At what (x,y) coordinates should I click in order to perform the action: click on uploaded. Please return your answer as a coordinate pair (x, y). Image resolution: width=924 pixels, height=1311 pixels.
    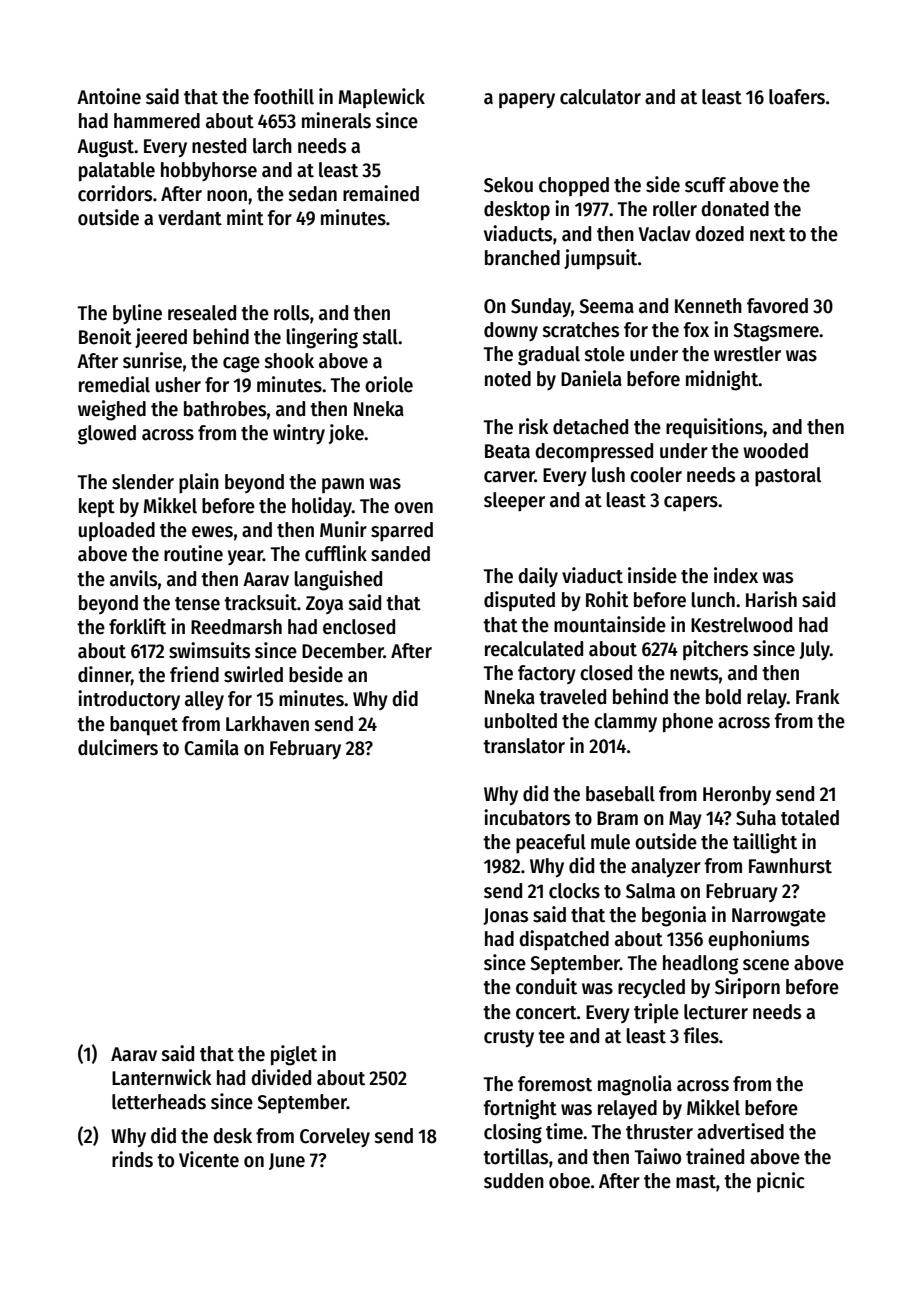
    Looking at the image, I should click on (117, 531).
